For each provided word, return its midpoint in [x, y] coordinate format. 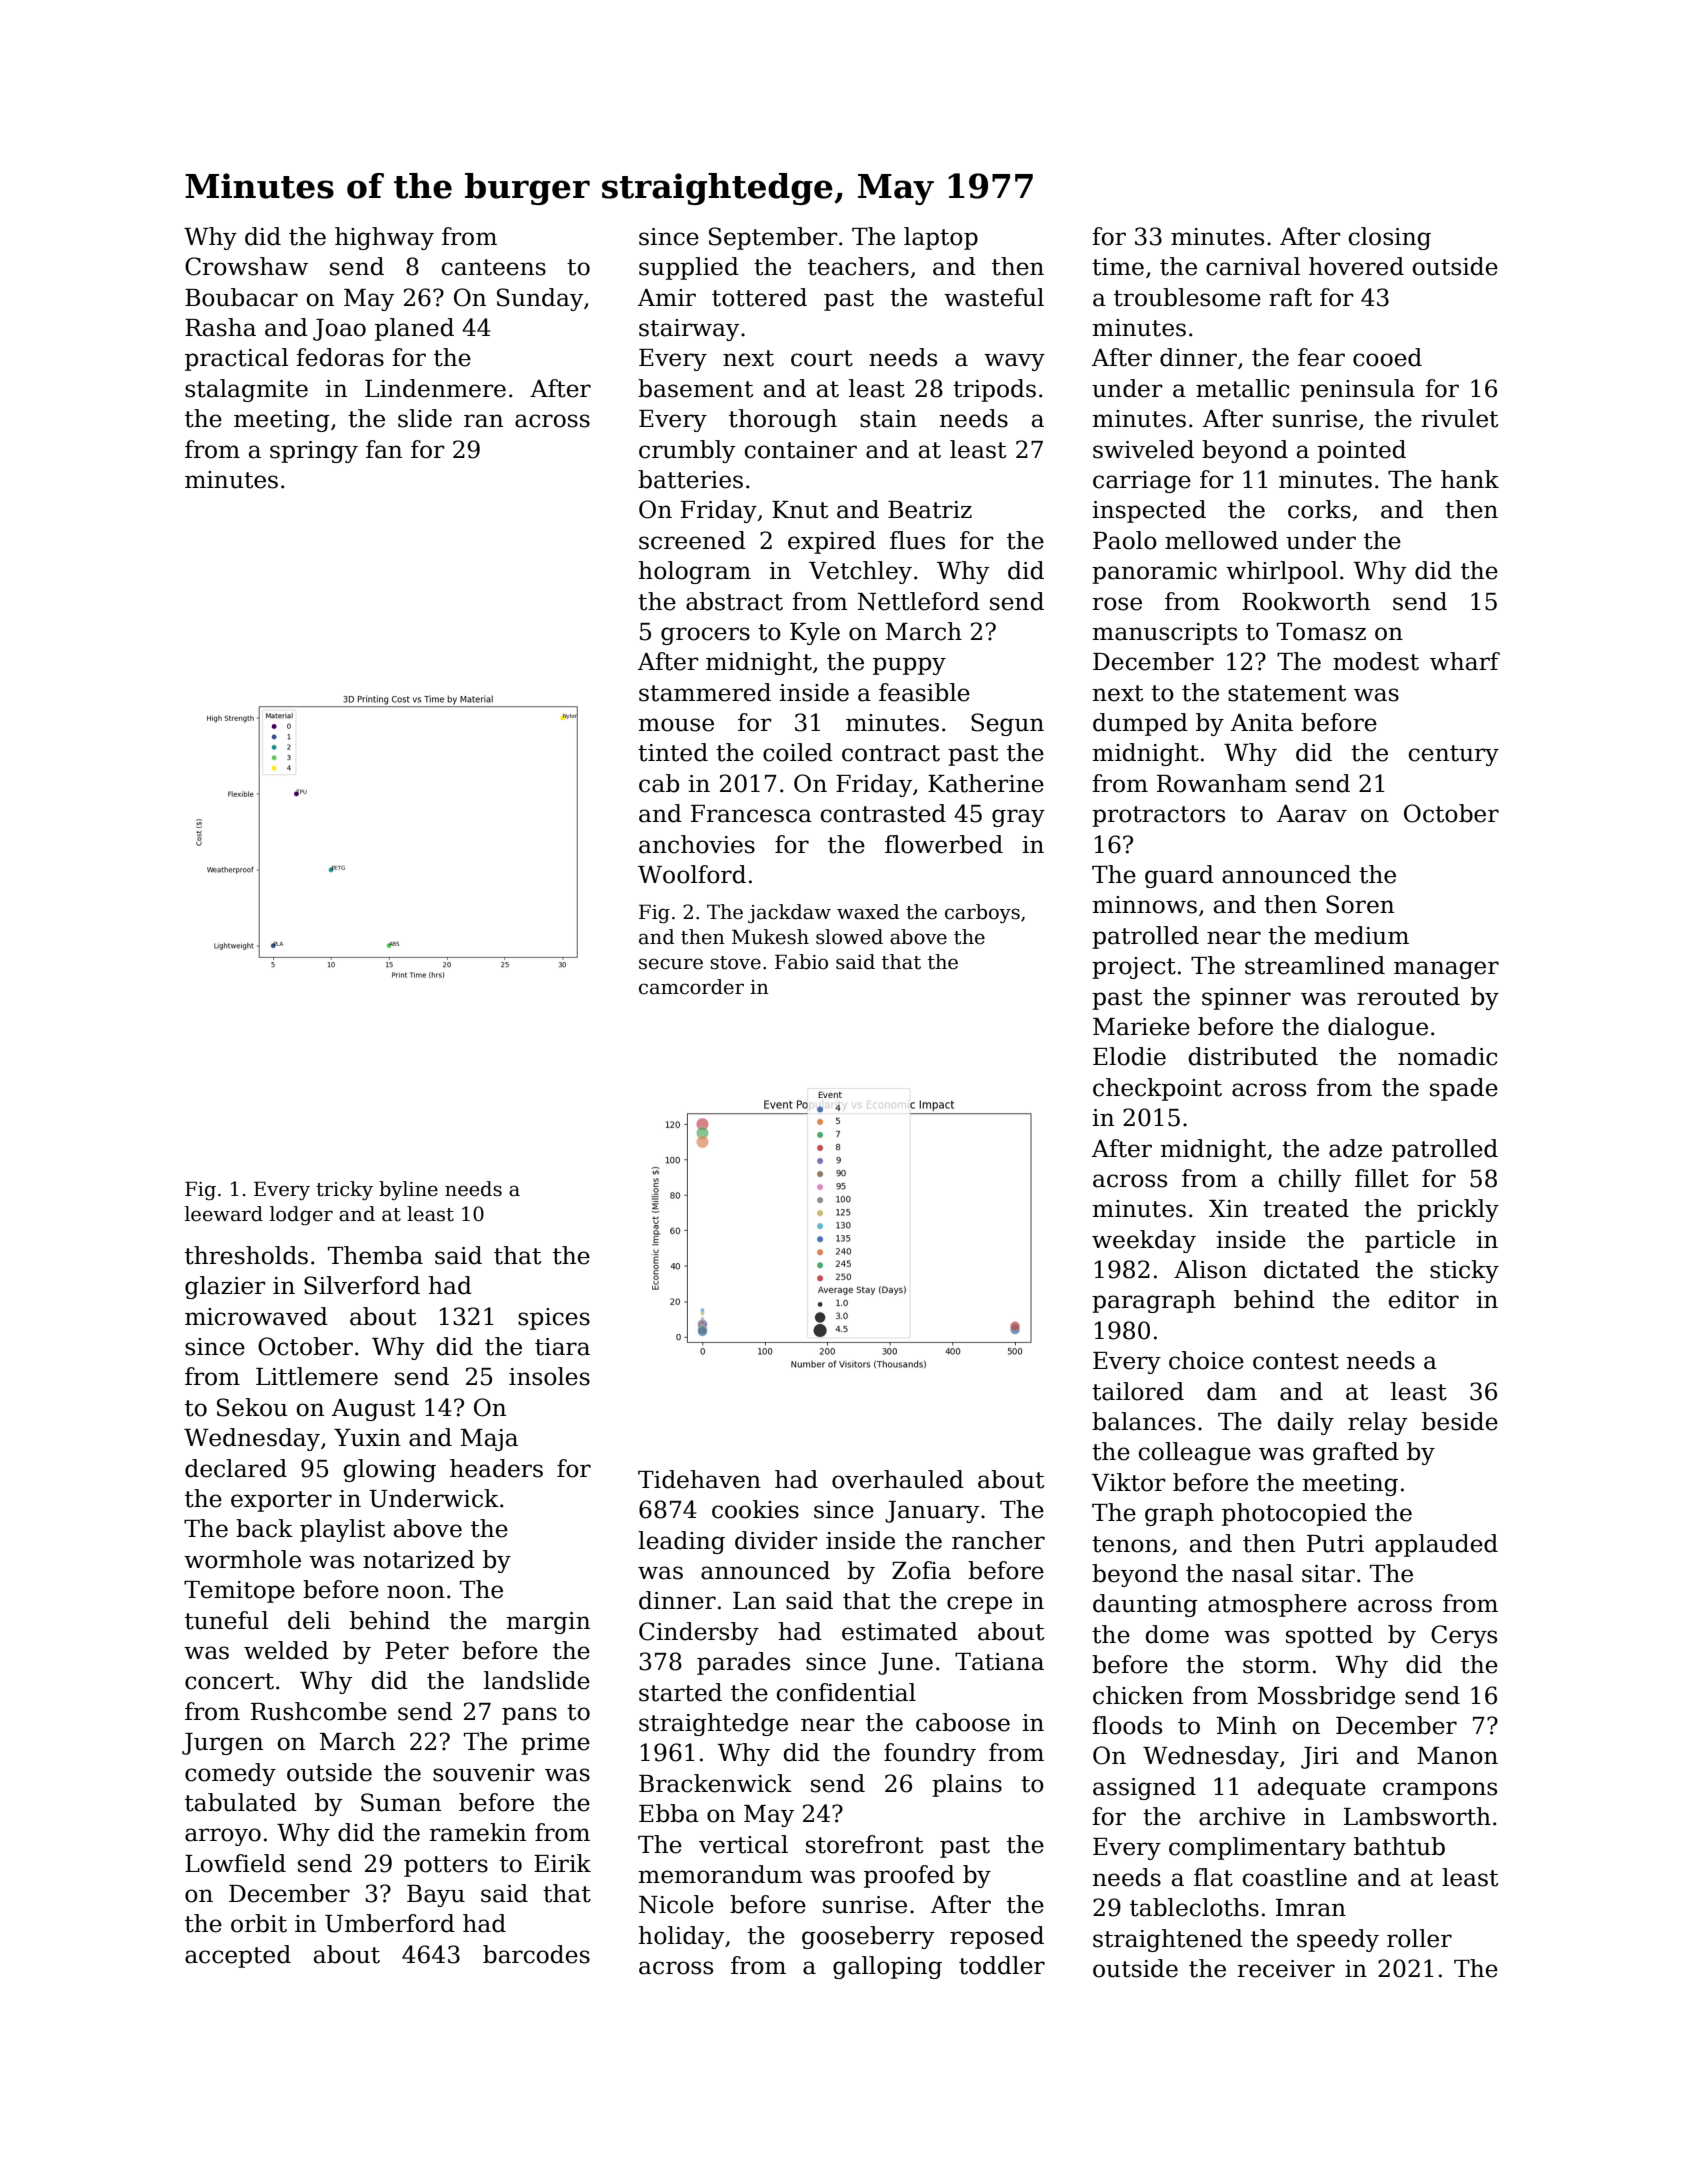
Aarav [1312, 814]
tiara [562, 1347]
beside [1460, 1421]
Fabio [801, 962]
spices [554, 1319]
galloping [887, 1967]
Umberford [390, 1923]
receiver [1286, 1969]
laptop [941, 238]
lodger [301, 1215]
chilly [1310, 1180]
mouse [676, 725]
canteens [494, 267]
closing [1390, 238]
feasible [924, 692]
